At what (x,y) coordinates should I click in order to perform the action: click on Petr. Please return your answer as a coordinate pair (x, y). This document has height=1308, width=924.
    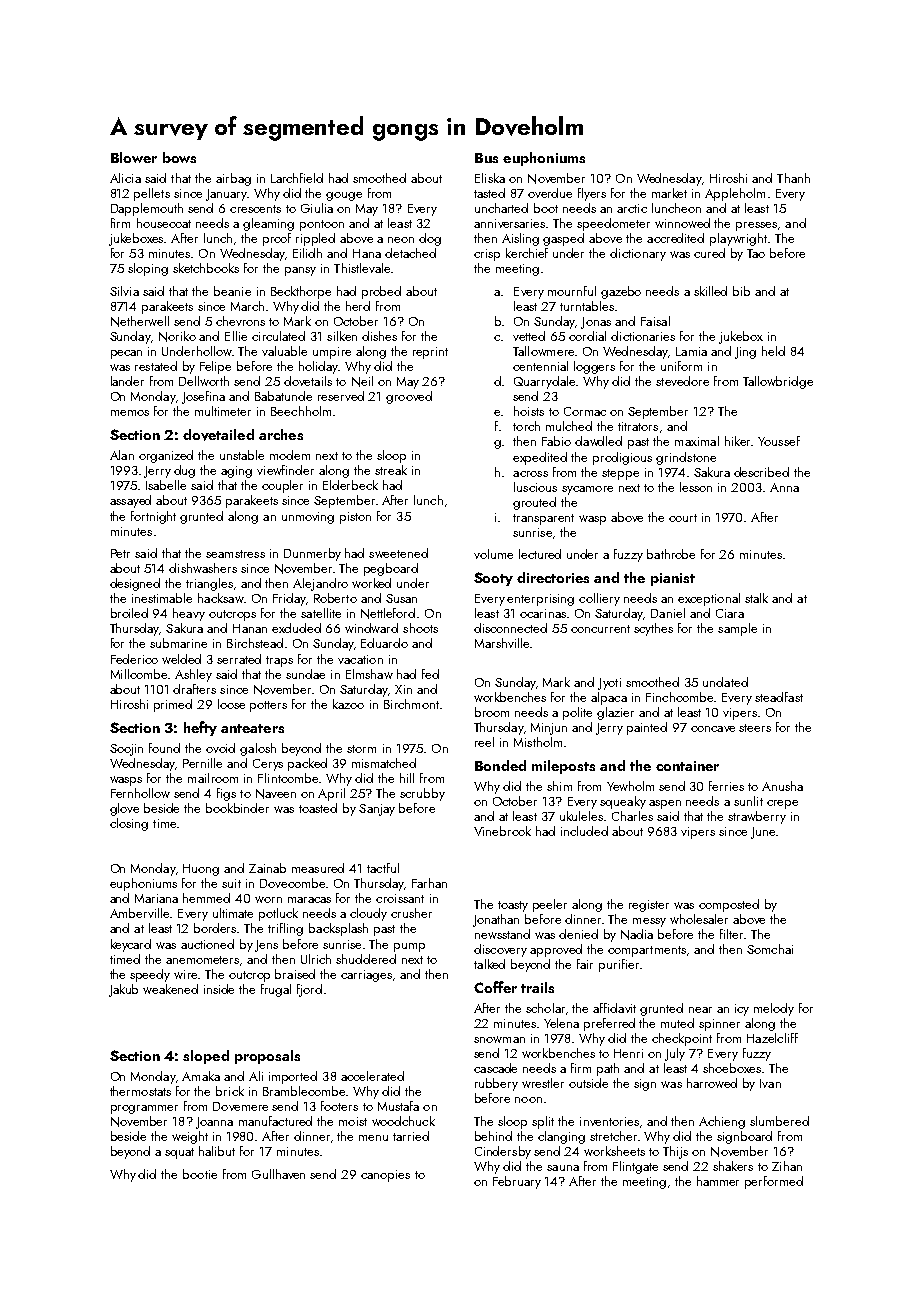
    Looking at the image, I should click on (120, 553).
